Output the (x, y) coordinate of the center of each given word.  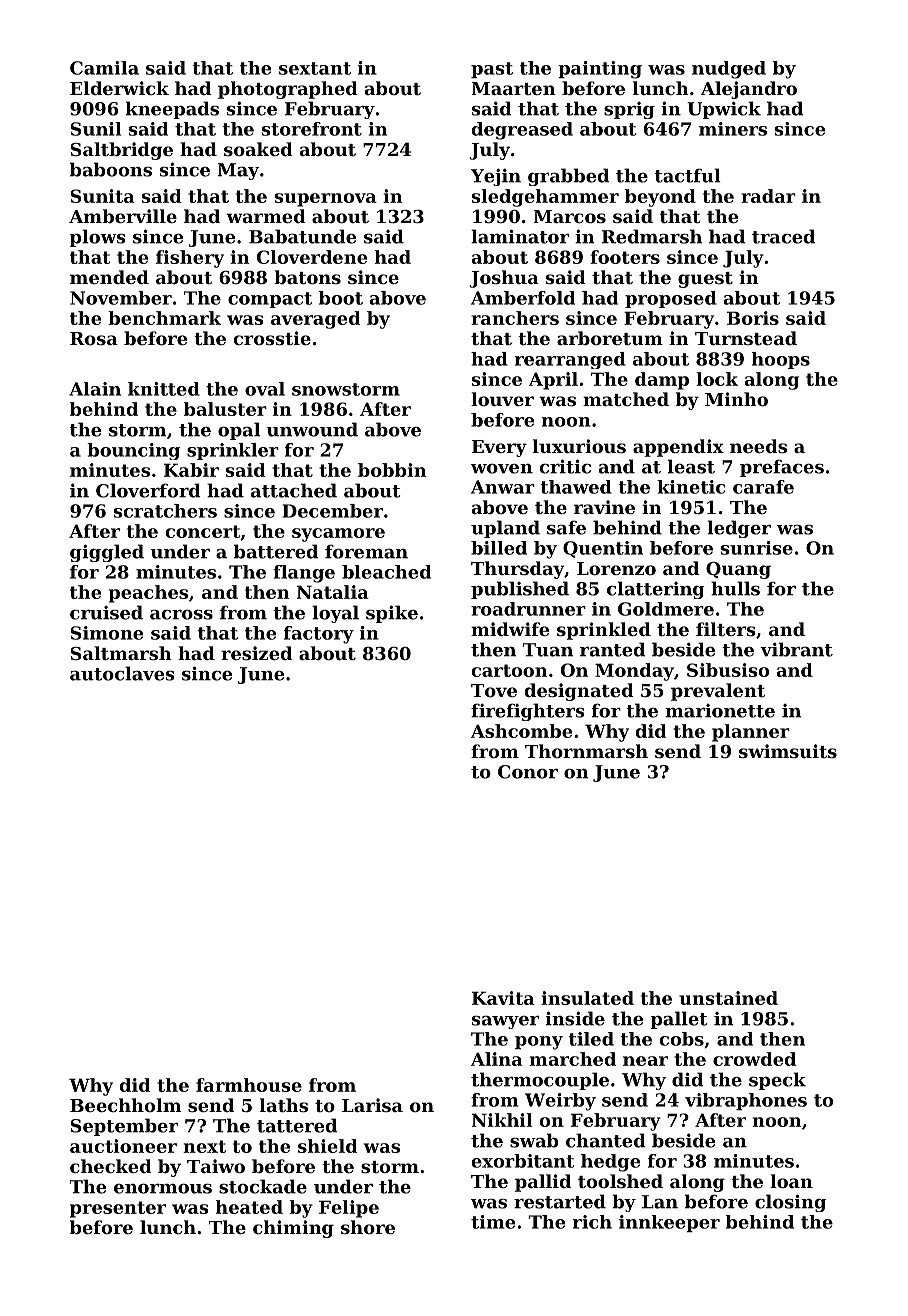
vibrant (796, 649)
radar (768, 196)
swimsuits (788, 751)
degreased (522, 131)
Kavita (503, 998)
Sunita (103, 196)
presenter (118, 1209)
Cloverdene (312, 257)
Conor (528, 772)
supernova (326, 200)
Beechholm (125, 1105)
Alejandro (749, 90)
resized (256, 653)
